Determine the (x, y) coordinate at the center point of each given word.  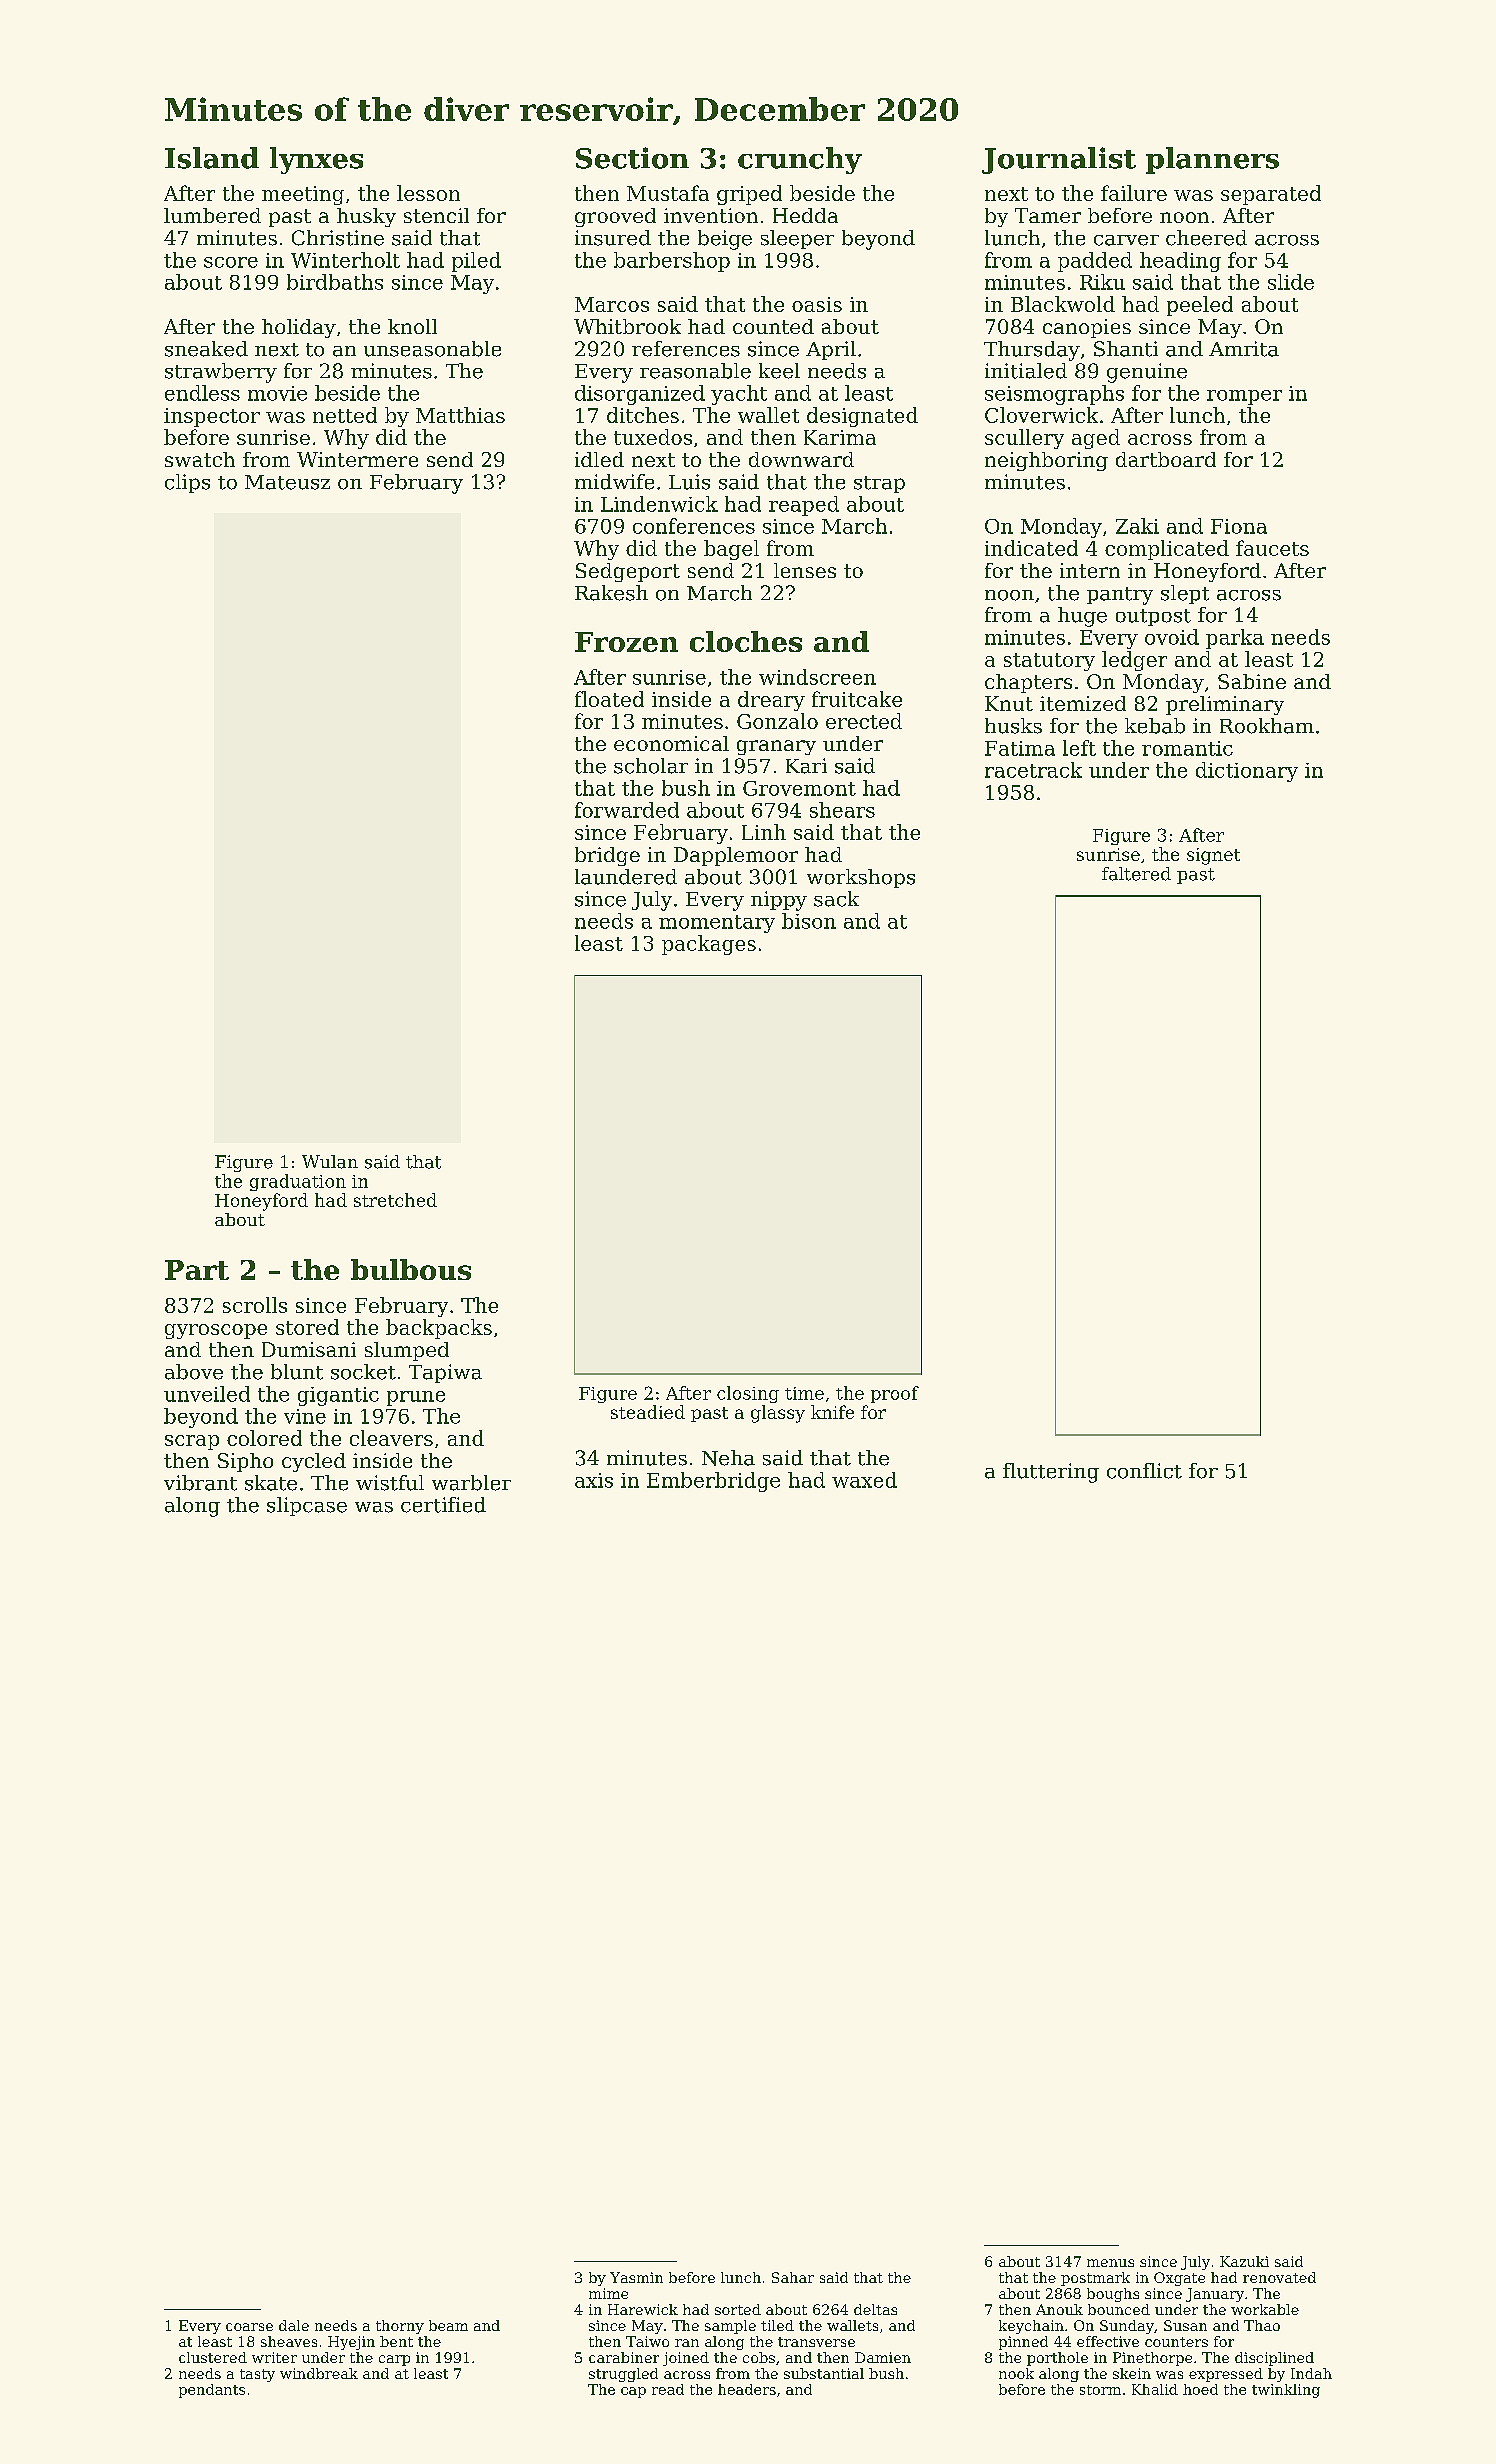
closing (748, 1394)
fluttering (1051, 1473)
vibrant (200, 1483)
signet (1213, 856)
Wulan (330, 1162)
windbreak (319, 2373)
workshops (861, 878)
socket (363, 1372)
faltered (1136, 874)
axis (594, 1480)
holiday (299, 328)
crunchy (800, 160)
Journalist (1059, 160)
